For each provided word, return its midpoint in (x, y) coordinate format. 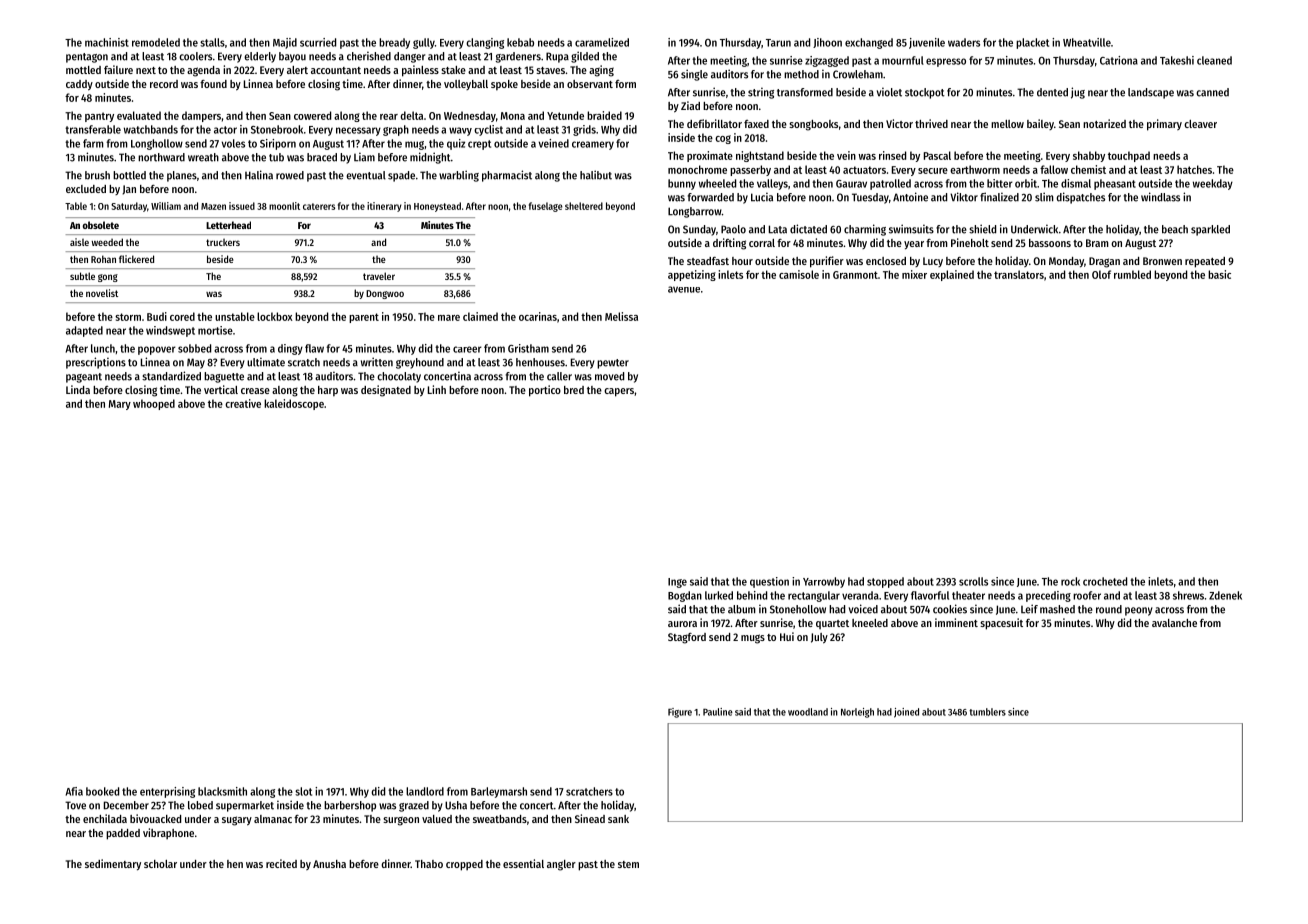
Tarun (778, 43)
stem (628, 864)
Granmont (855, 275)
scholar (160, 864)
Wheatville (1087, 42)
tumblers (987, 712)
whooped (154, 404)
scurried (318, 42)
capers (619, 392)
